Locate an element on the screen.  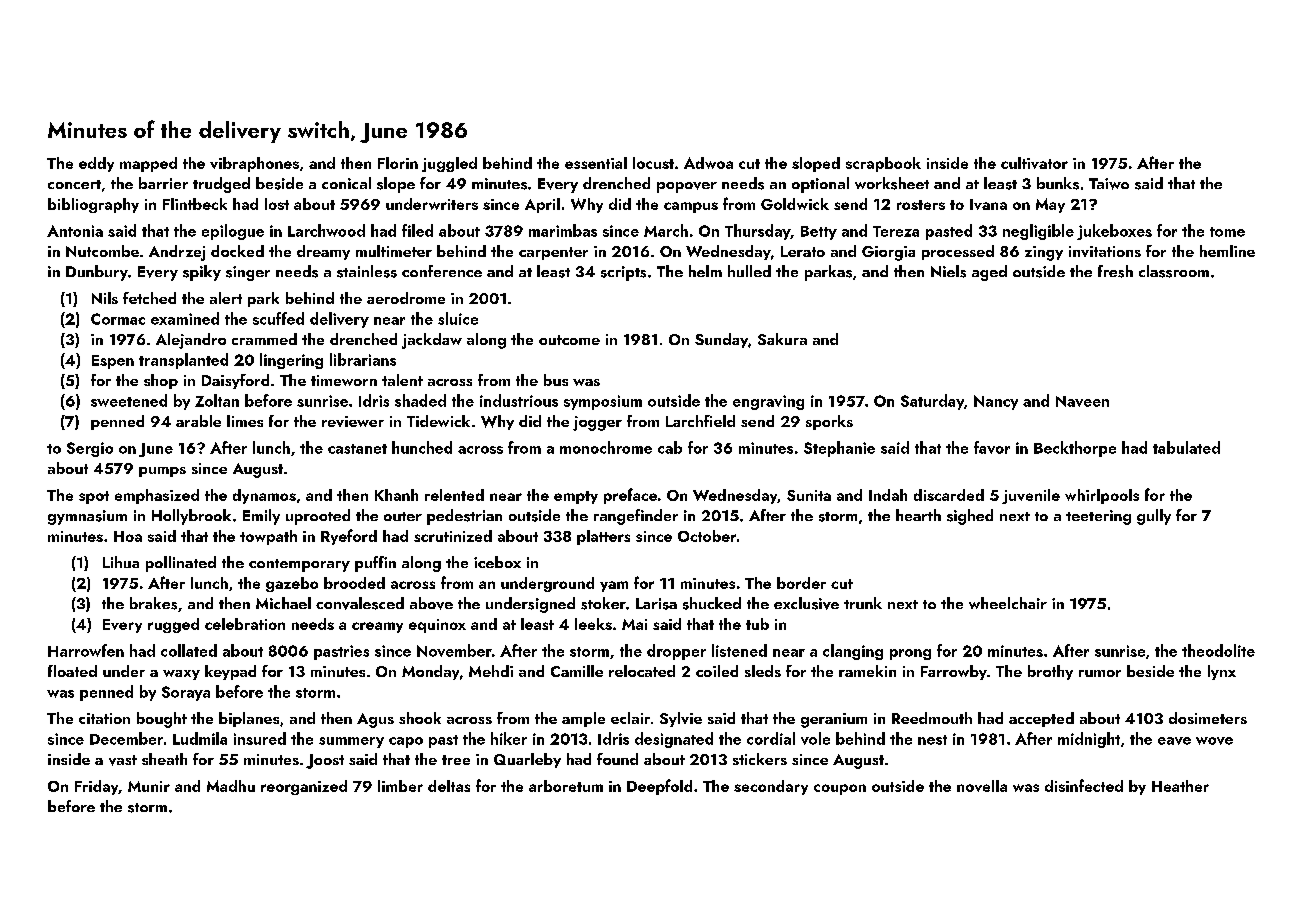
cultivator is located at coordinates (1034, 163).
